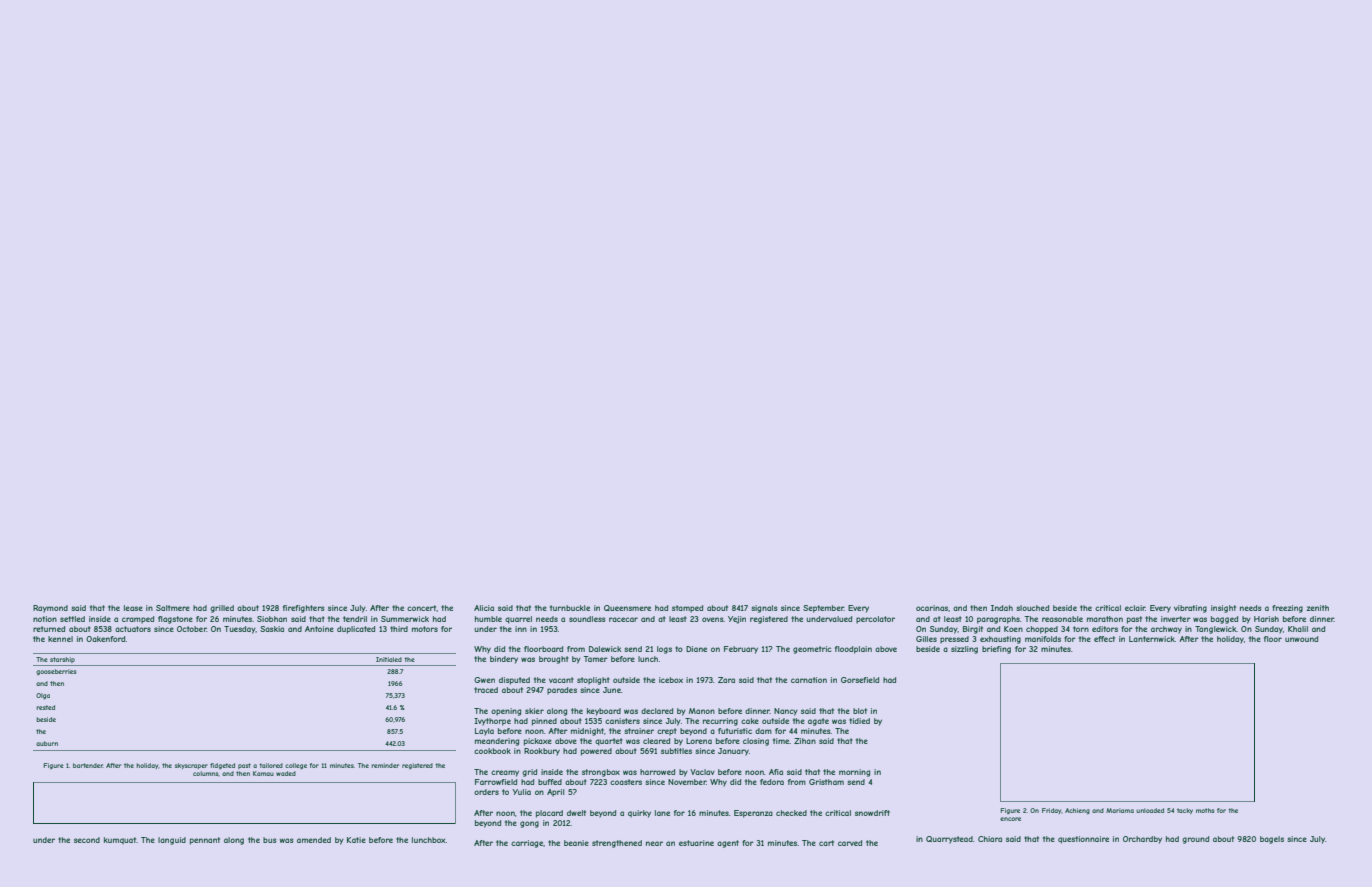  Describe the element at coordinates (355, 619) in the screenshot. I see `tendril` at that location.
